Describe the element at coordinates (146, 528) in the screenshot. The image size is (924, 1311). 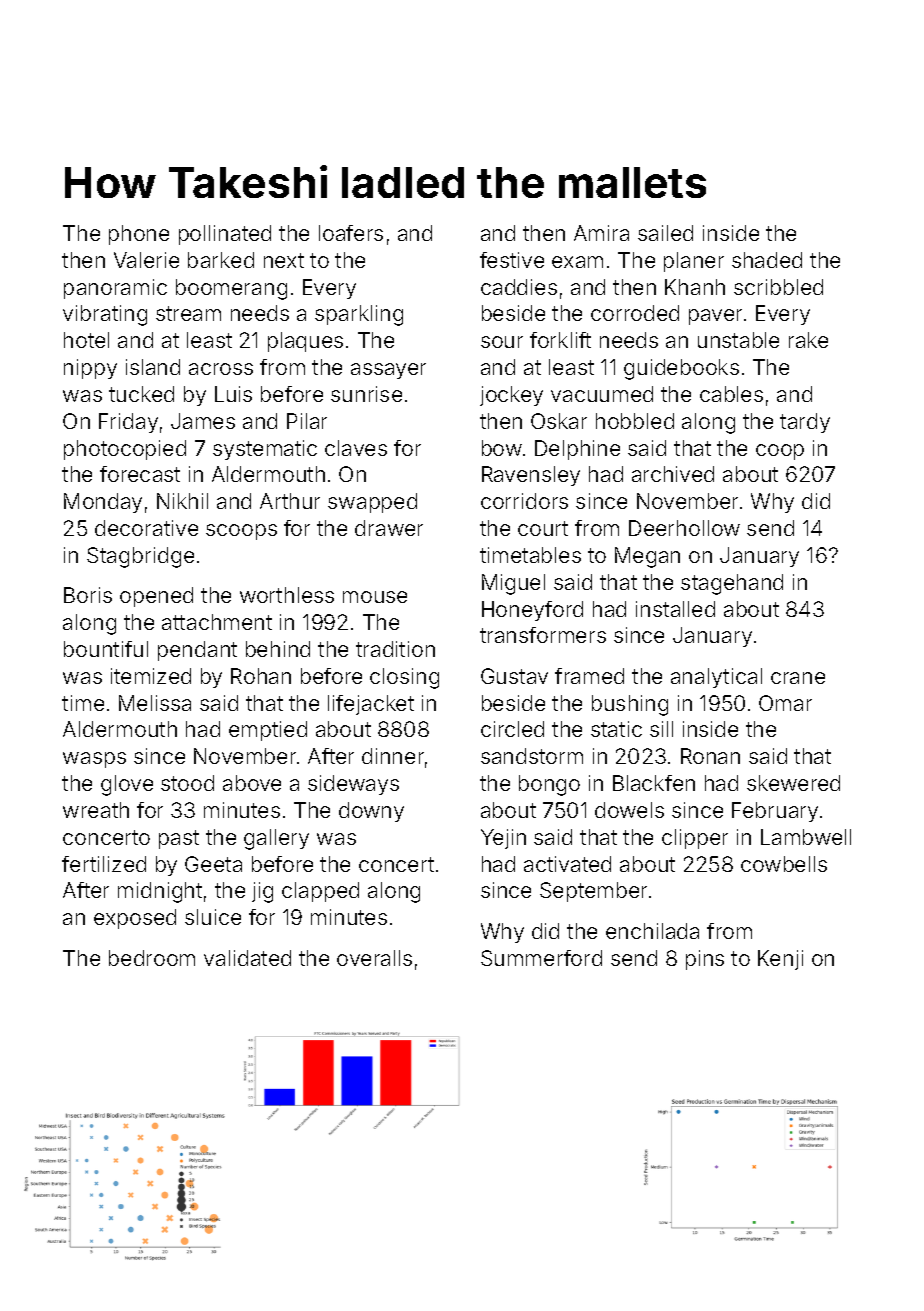
I see `decorative` at that location.
